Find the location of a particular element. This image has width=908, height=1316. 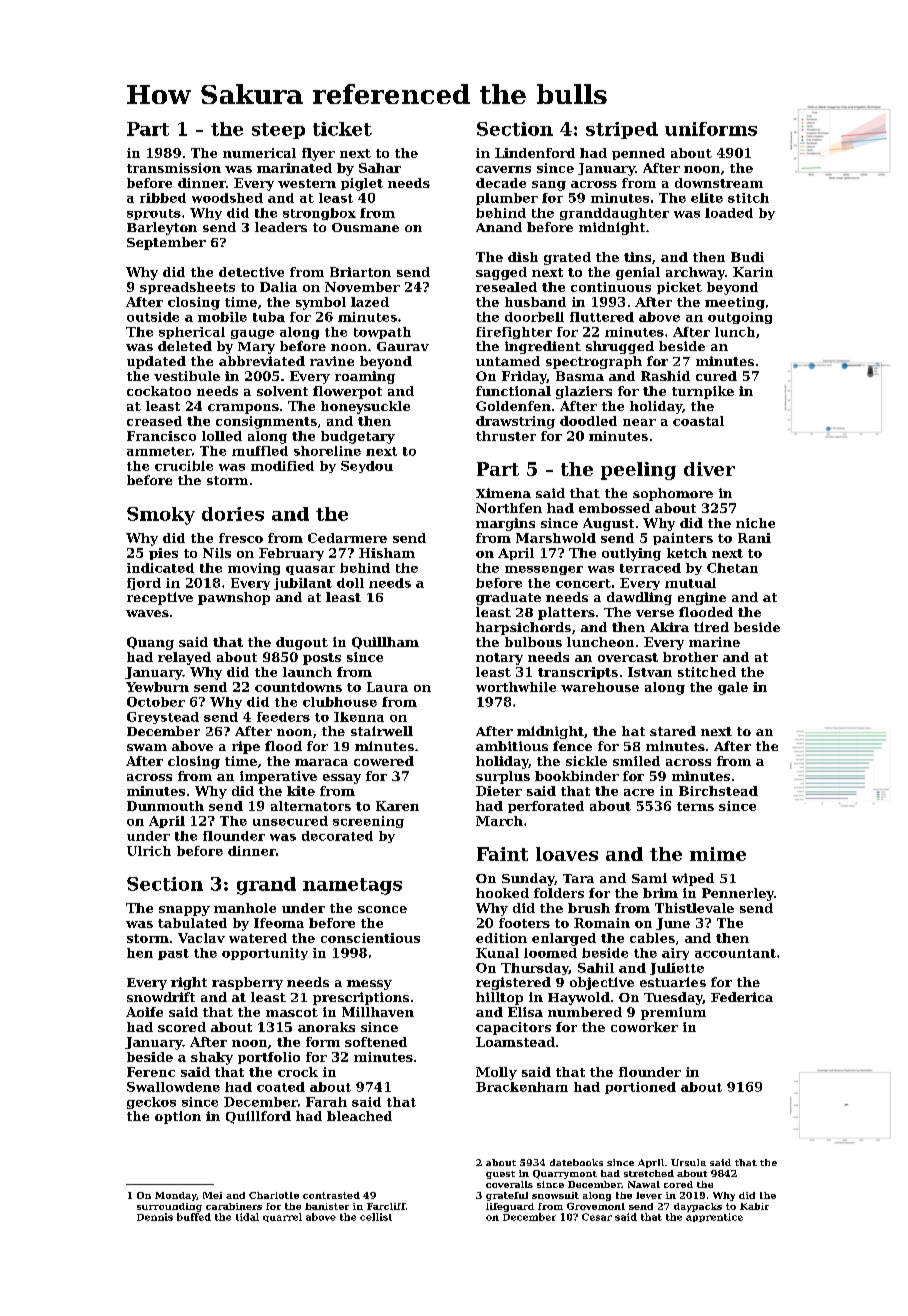

transmission is located at coordinates (174, 168).
